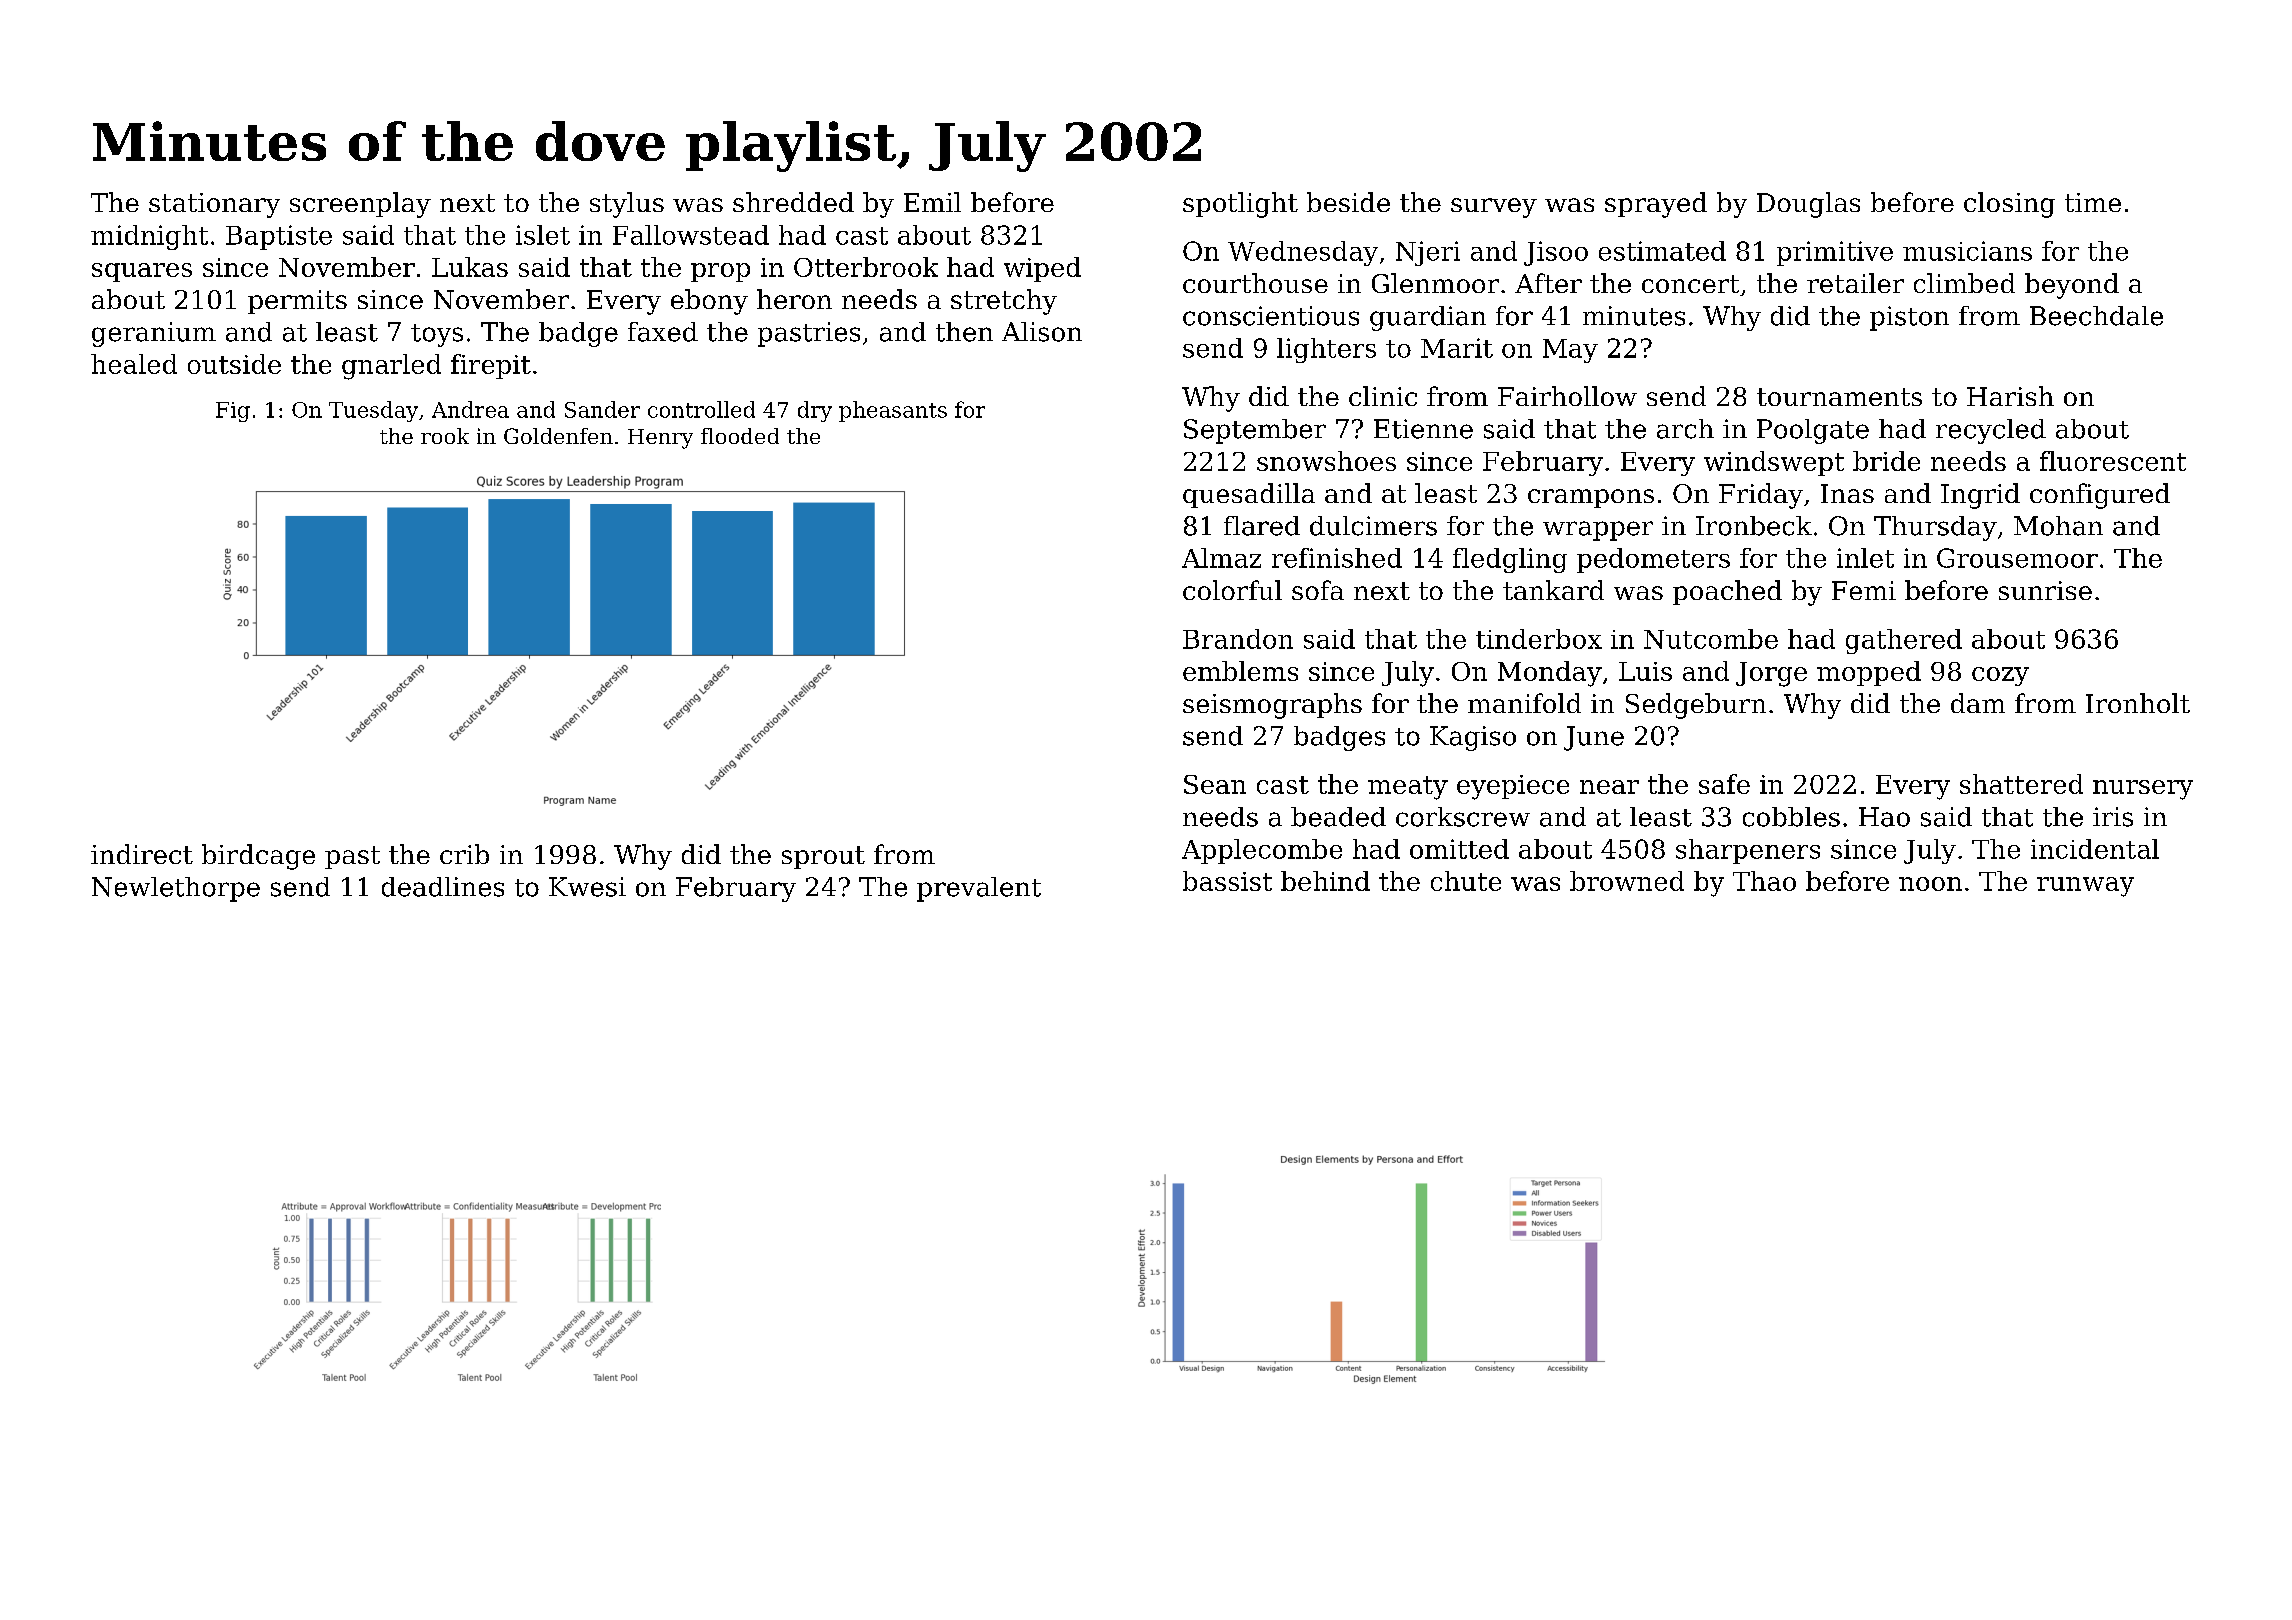 This screenshot has height=1620, width=2292. Describe the element at coordinates (2072, 286) in the screenshot. I see `beyond` at that location.
